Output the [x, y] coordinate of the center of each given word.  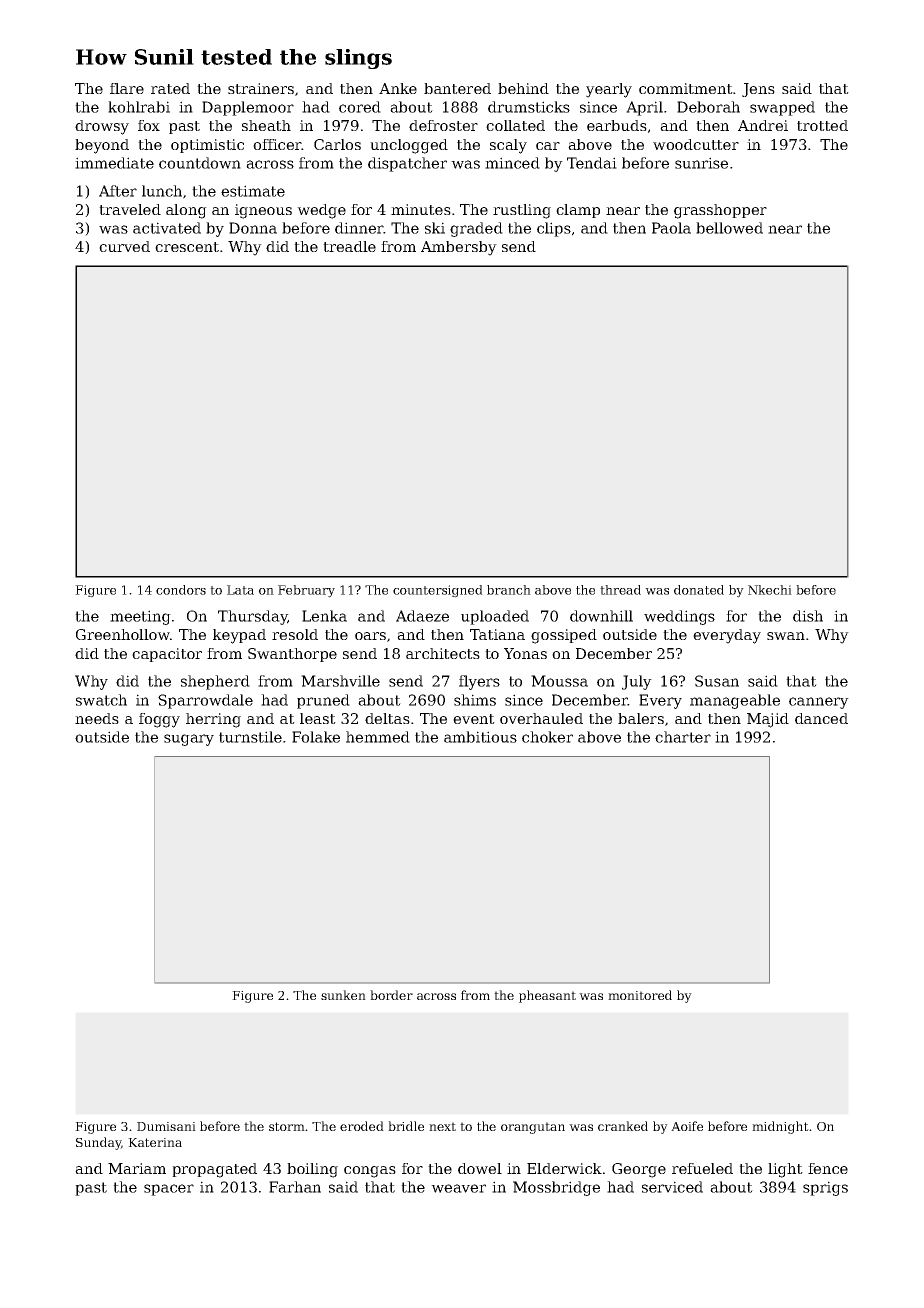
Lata [240, 590]
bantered [457, 88]
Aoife [687, 1126]
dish [808, 616]
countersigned [438, 591]
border [391, 995]
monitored [640, 995]
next [442, 1126]
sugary [189, 740]
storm [287, 1126]
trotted [822, 125]
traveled [130, 209]
